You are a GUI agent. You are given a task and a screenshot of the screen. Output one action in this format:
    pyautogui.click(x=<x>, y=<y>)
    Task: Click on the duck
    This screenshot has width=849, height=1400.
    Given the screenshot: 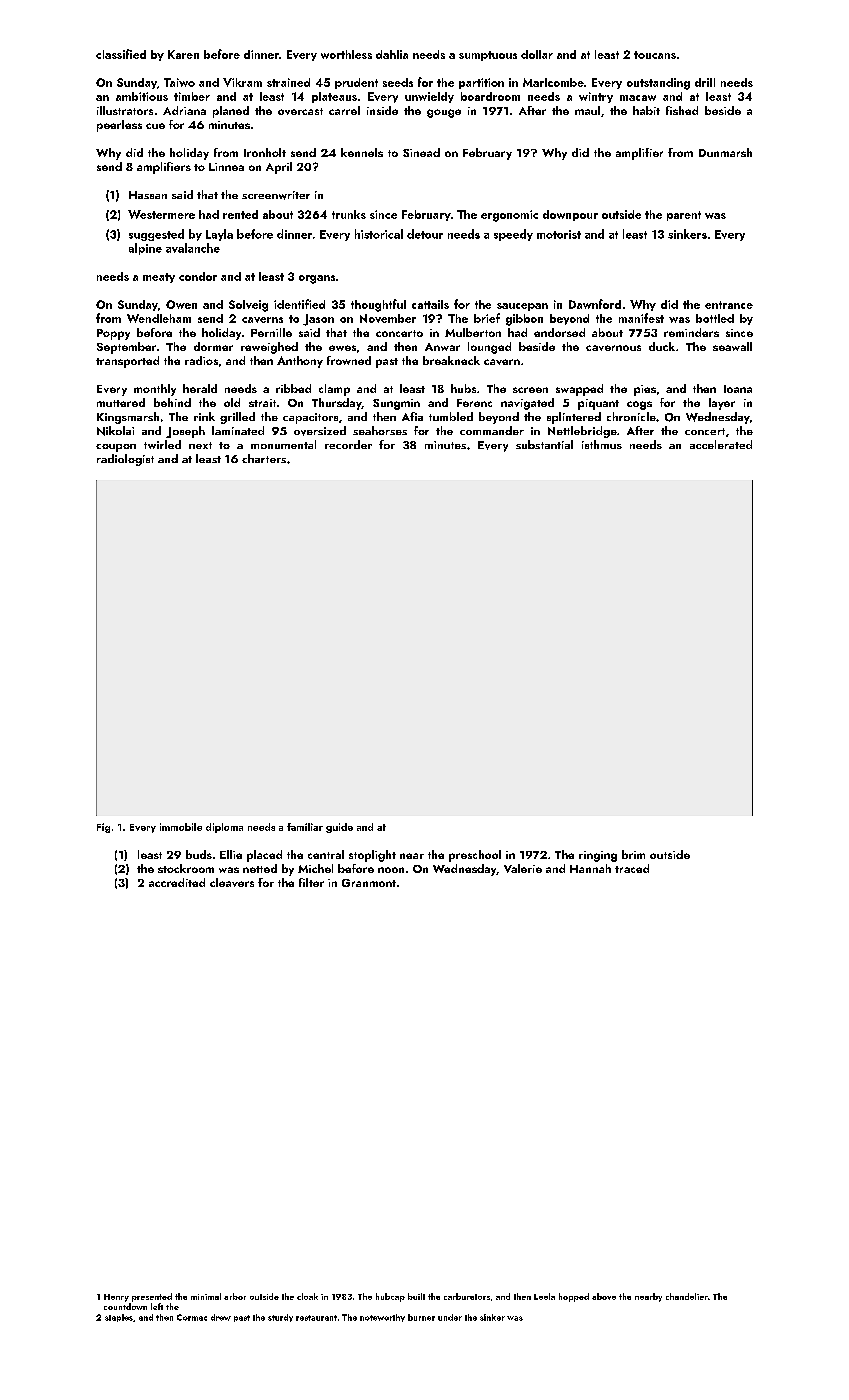 What is the action you would take?
    pyautogui.click(x=662, y=346)
